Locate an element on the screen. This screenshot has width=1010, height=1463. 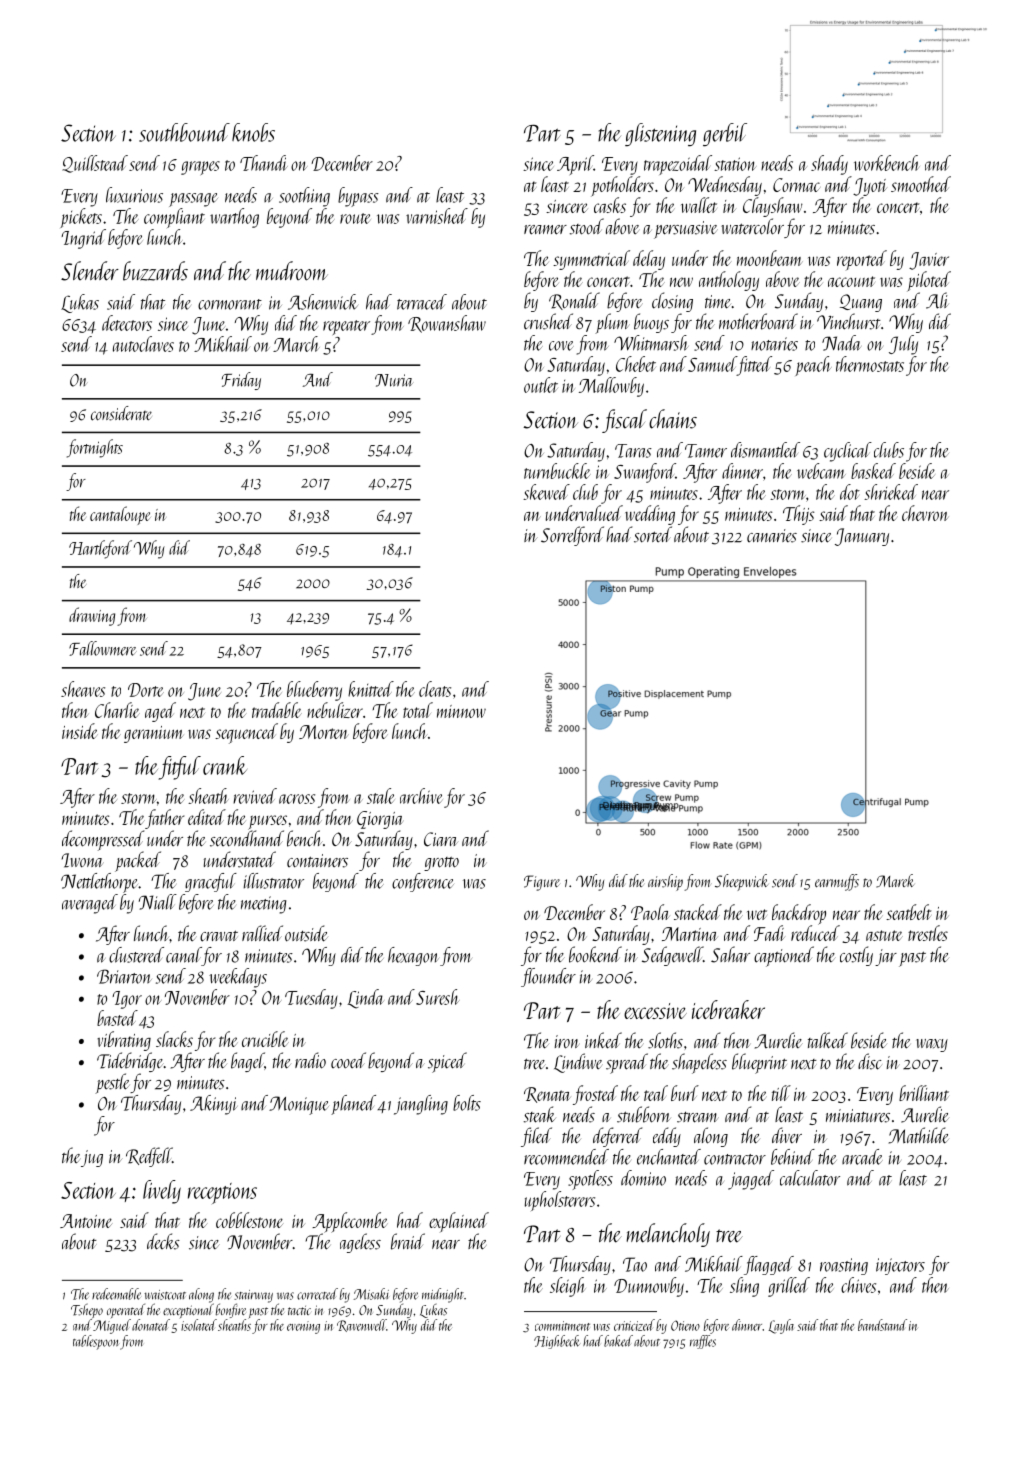
southbound is located at coordinates (184, 132).
